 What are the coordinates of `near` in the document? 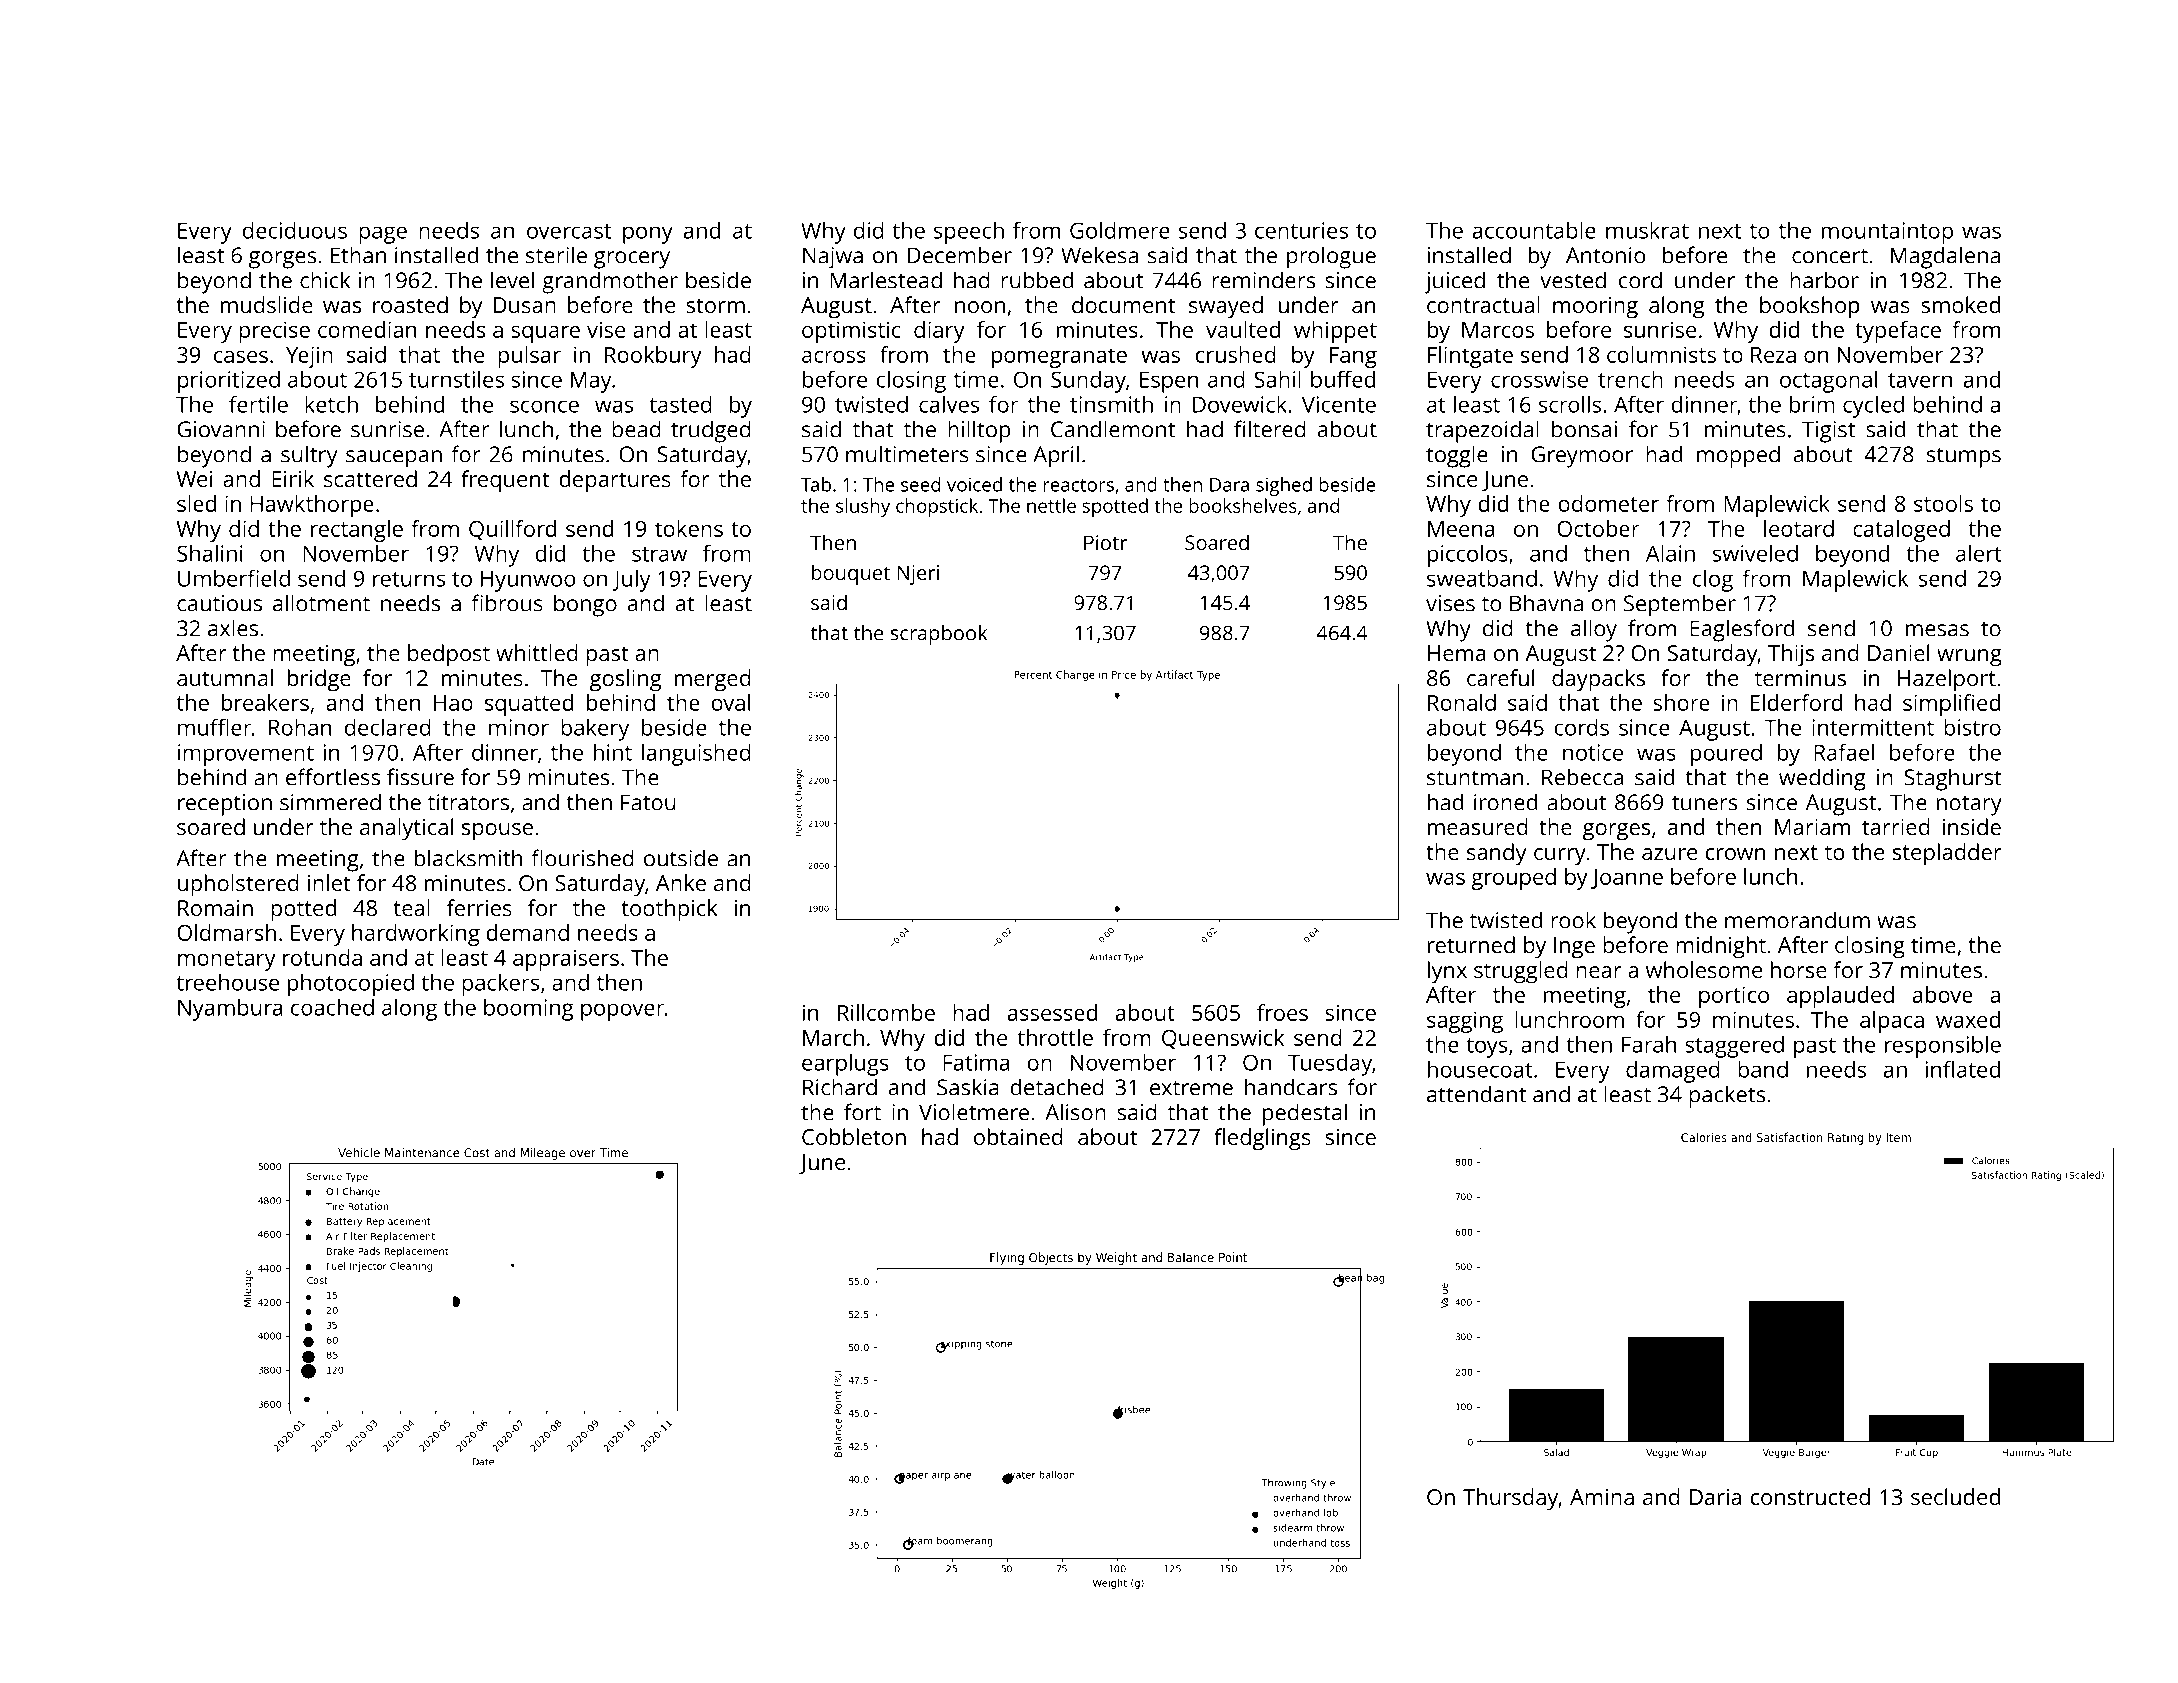 It's located at (1599, 972).
